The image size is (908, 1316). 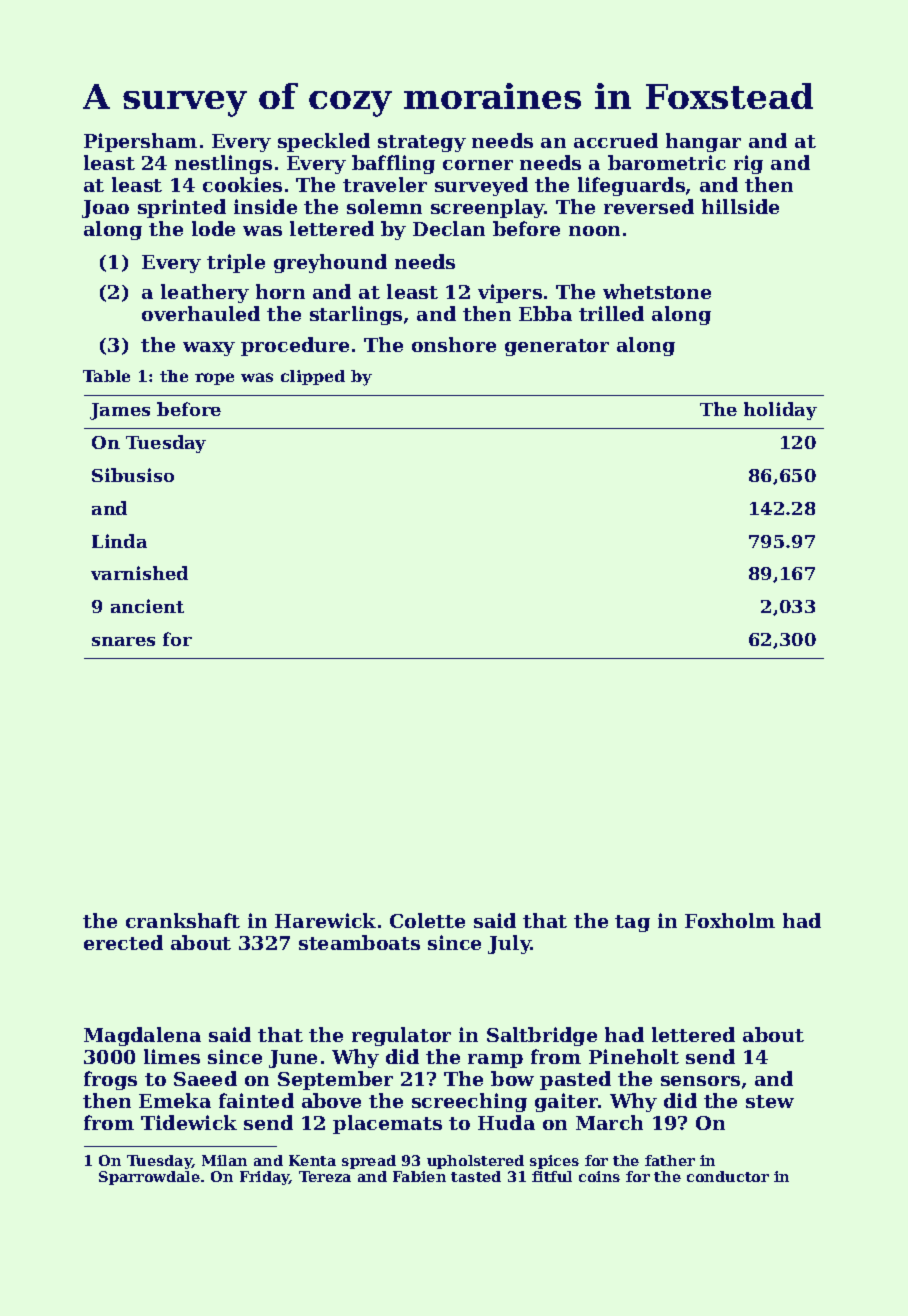 What do you see at coordinates (422, 143) in the screenshot?
I see `strategy` at bounding box center [422, 143].
